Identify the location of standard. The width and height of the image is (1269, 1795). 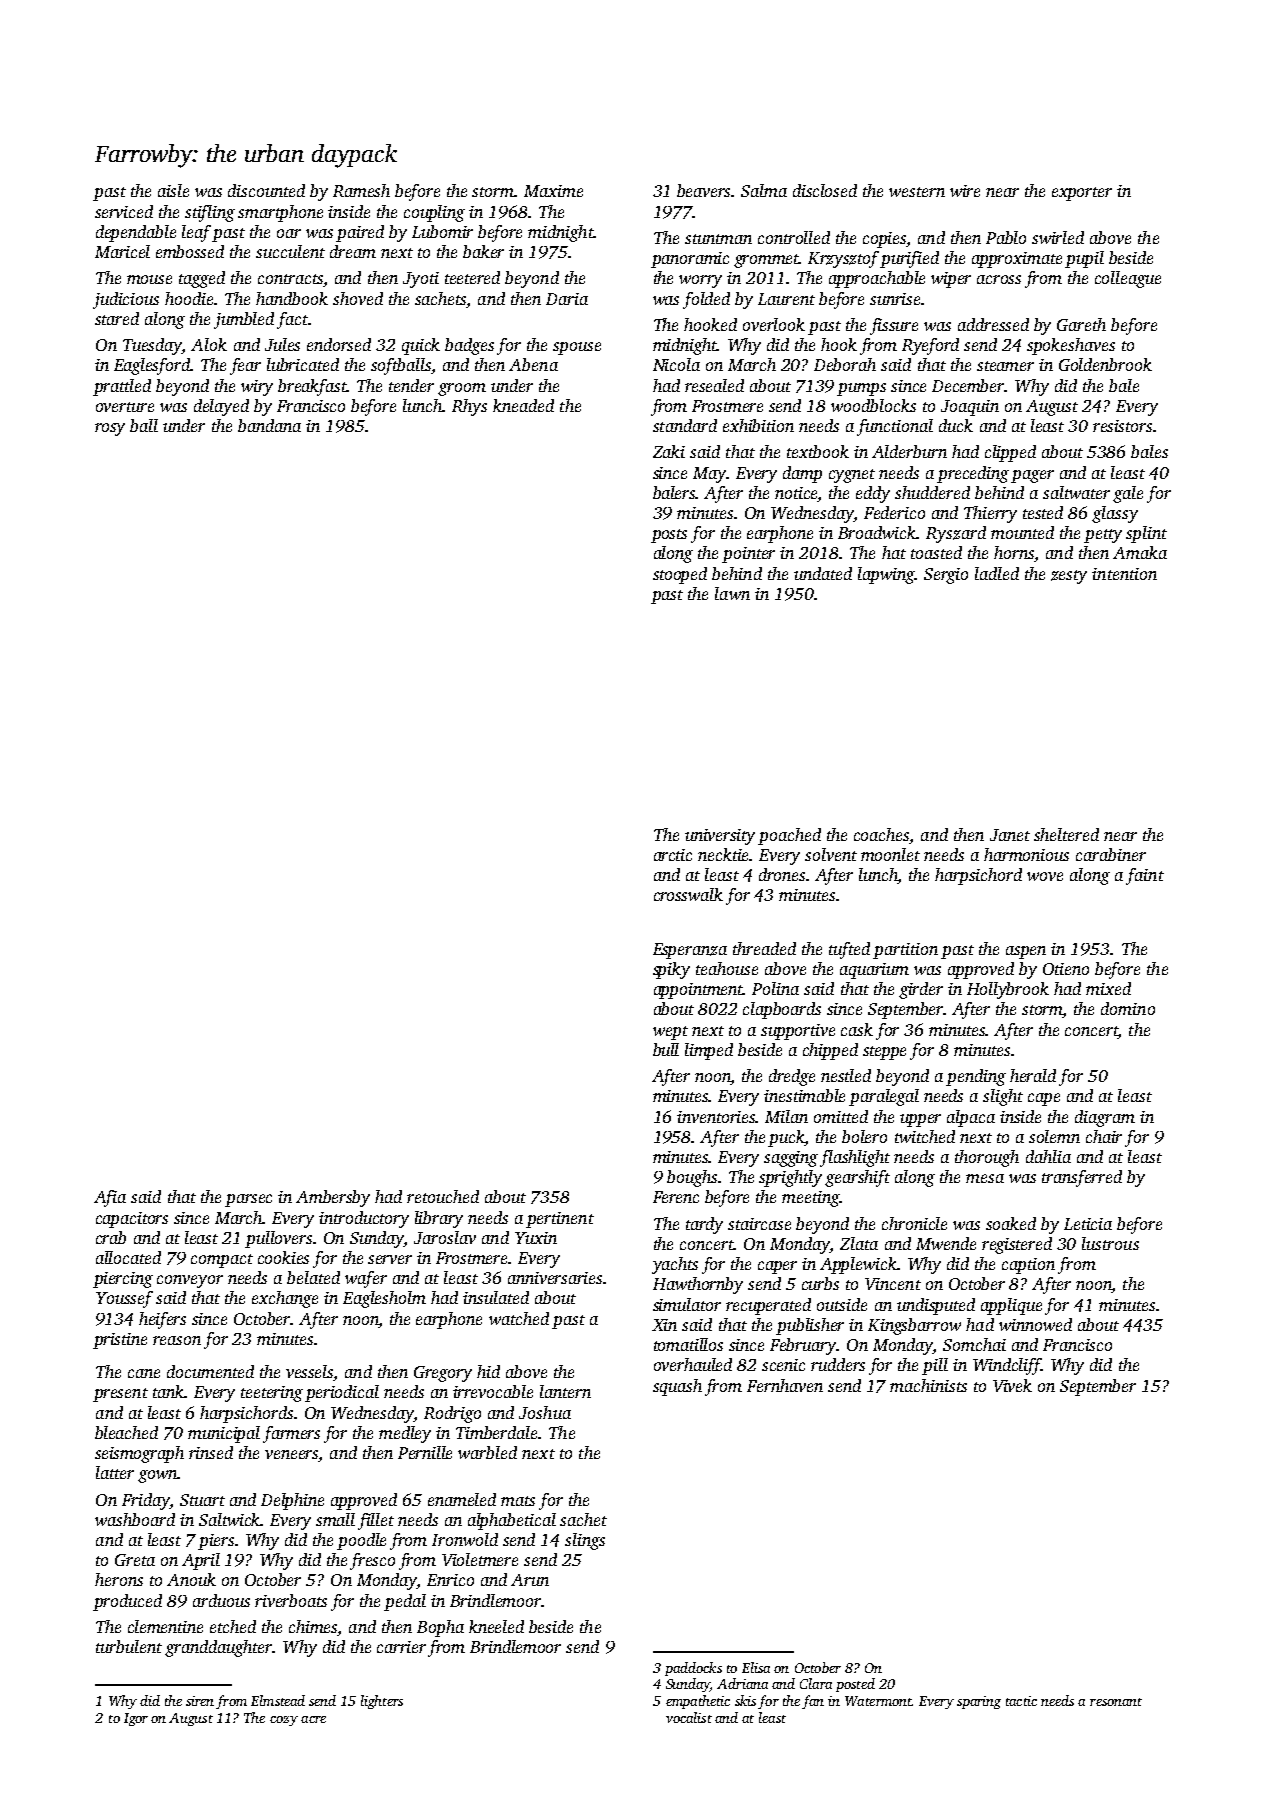
(685, 425).
